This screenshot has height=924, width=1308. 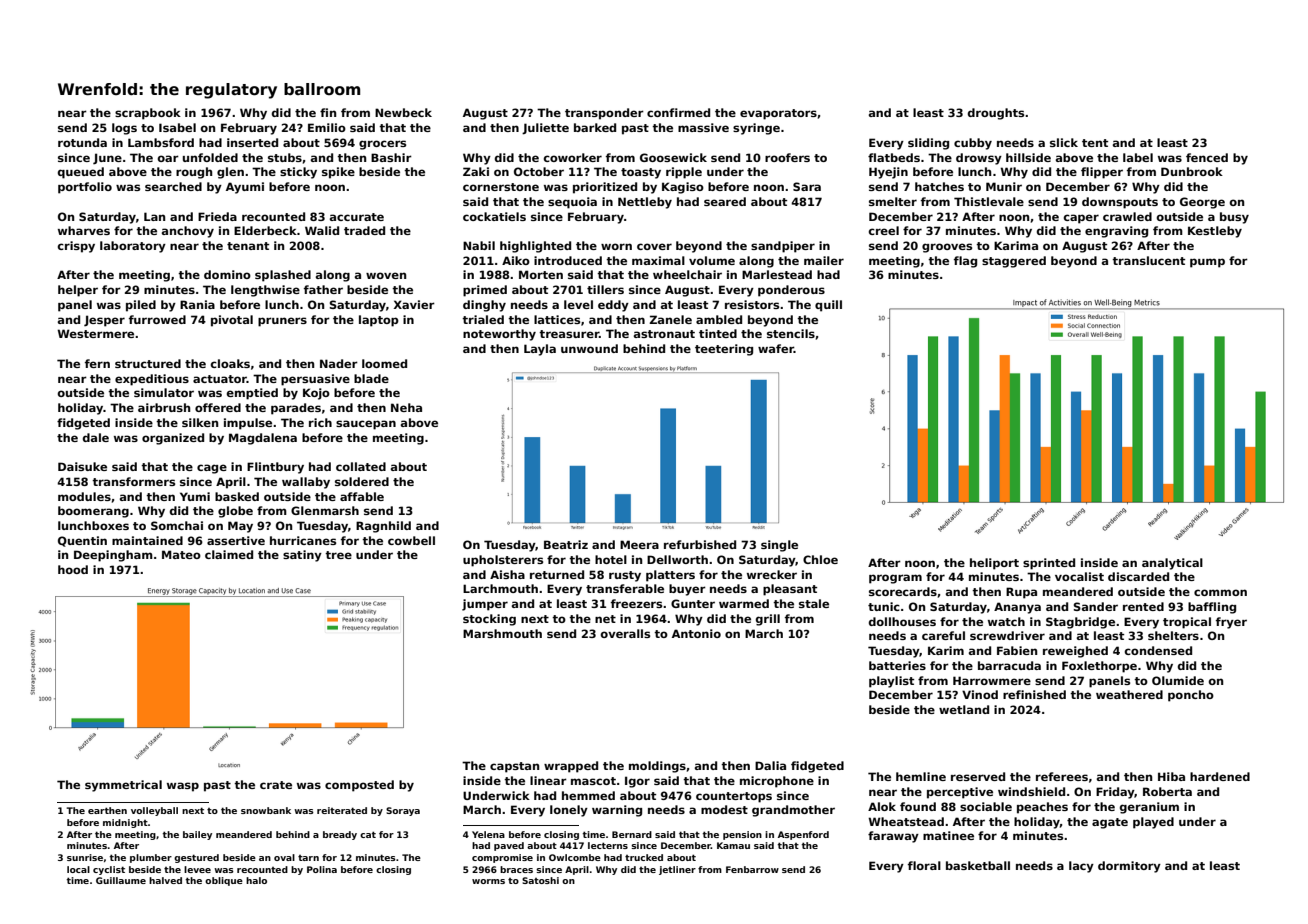 What do you see at coordinates (677, 870) in the screenshot?
I see `jetliner` at bounding box center [677, 870].
